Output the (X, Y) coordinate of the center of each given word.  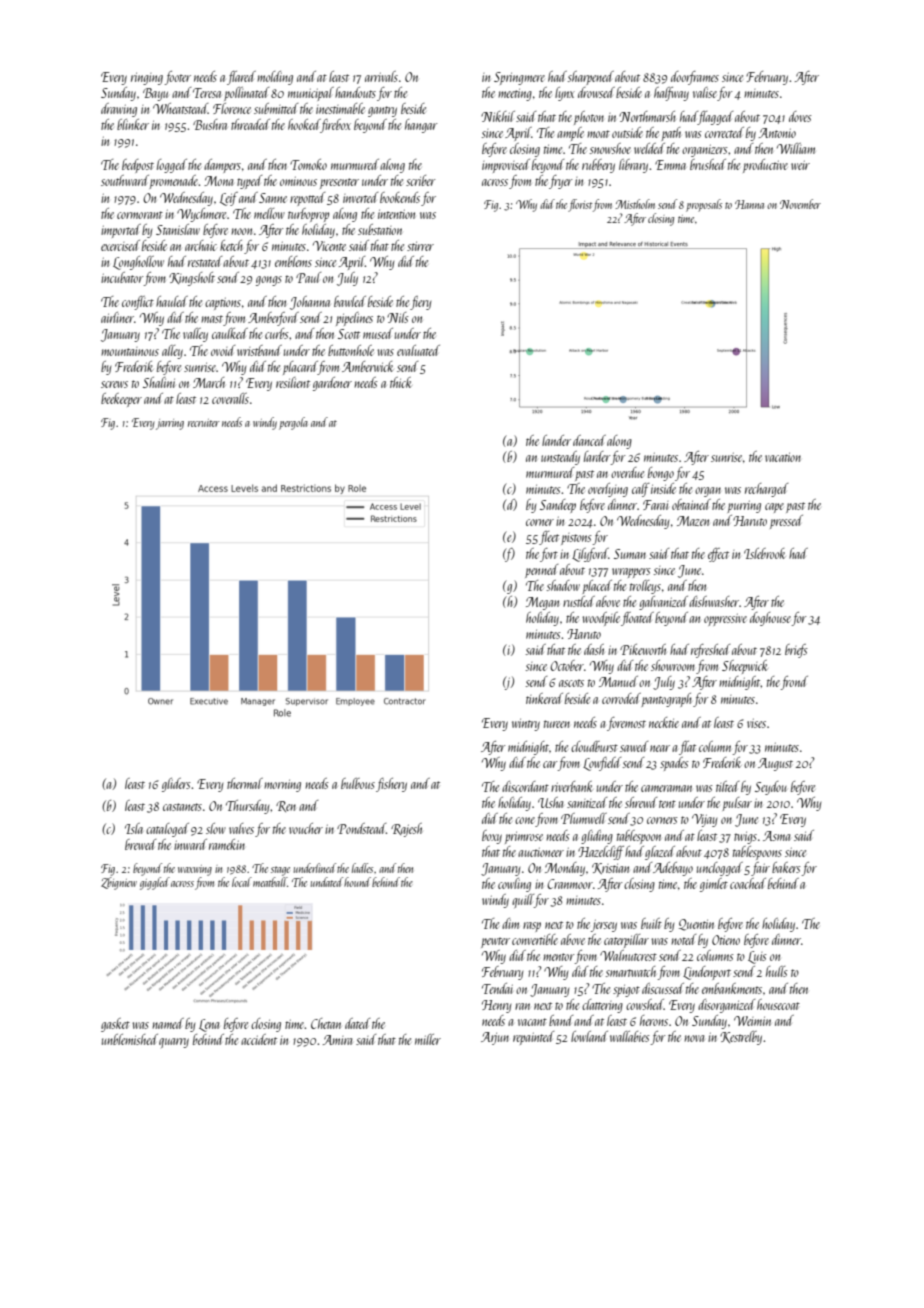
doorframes (695, 78)
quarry (174, 1043)
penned (541, 571)
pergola (293, 423)
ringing (147, 79)
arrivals (381, 76)
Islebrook (765, 553)
